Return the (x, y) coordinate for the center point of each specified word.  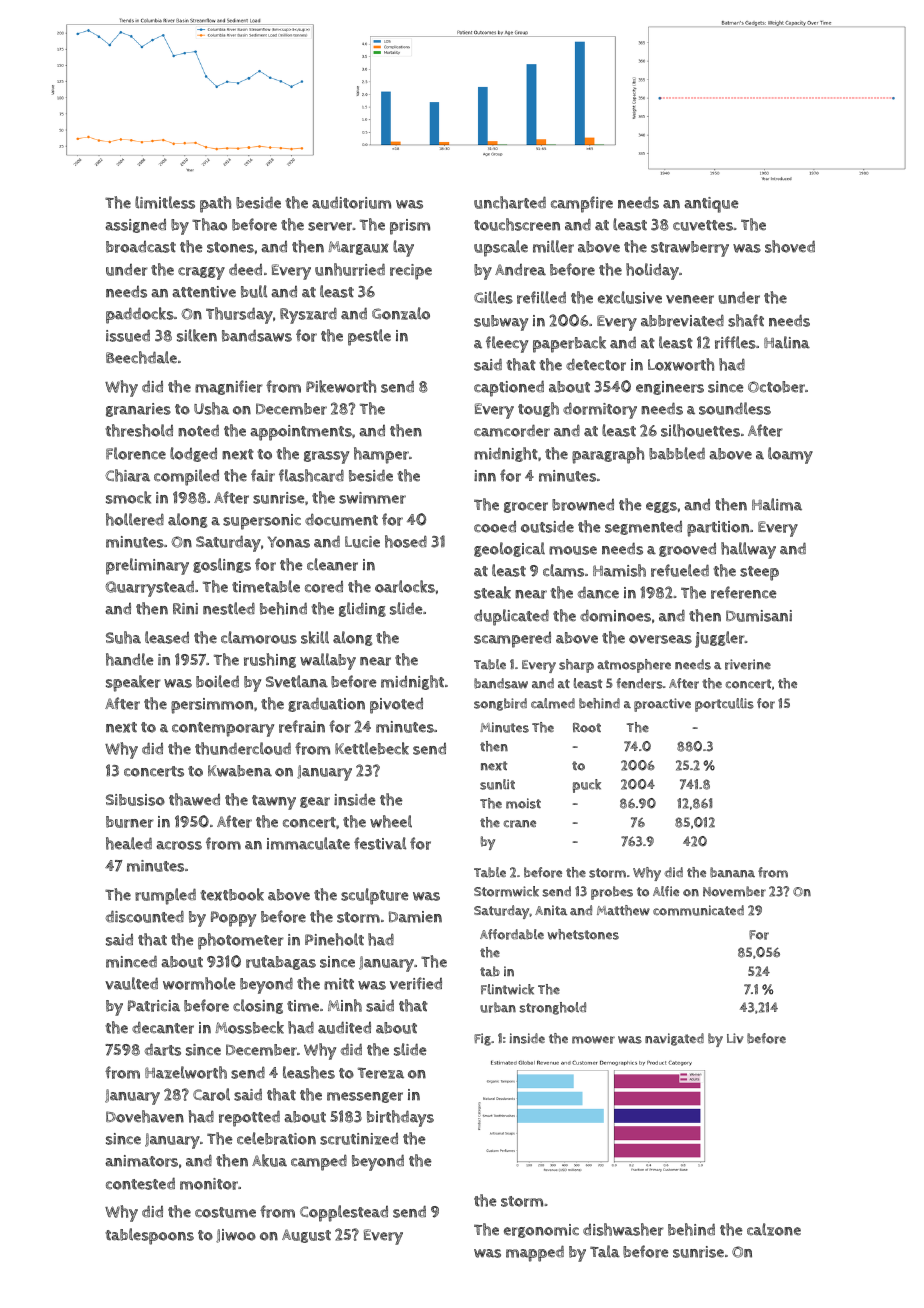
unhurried (350, 269)
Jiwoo (236, 1236)
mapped (535, 1253)
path (215, 204)
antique (711, 205)
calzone (774, 1229)
